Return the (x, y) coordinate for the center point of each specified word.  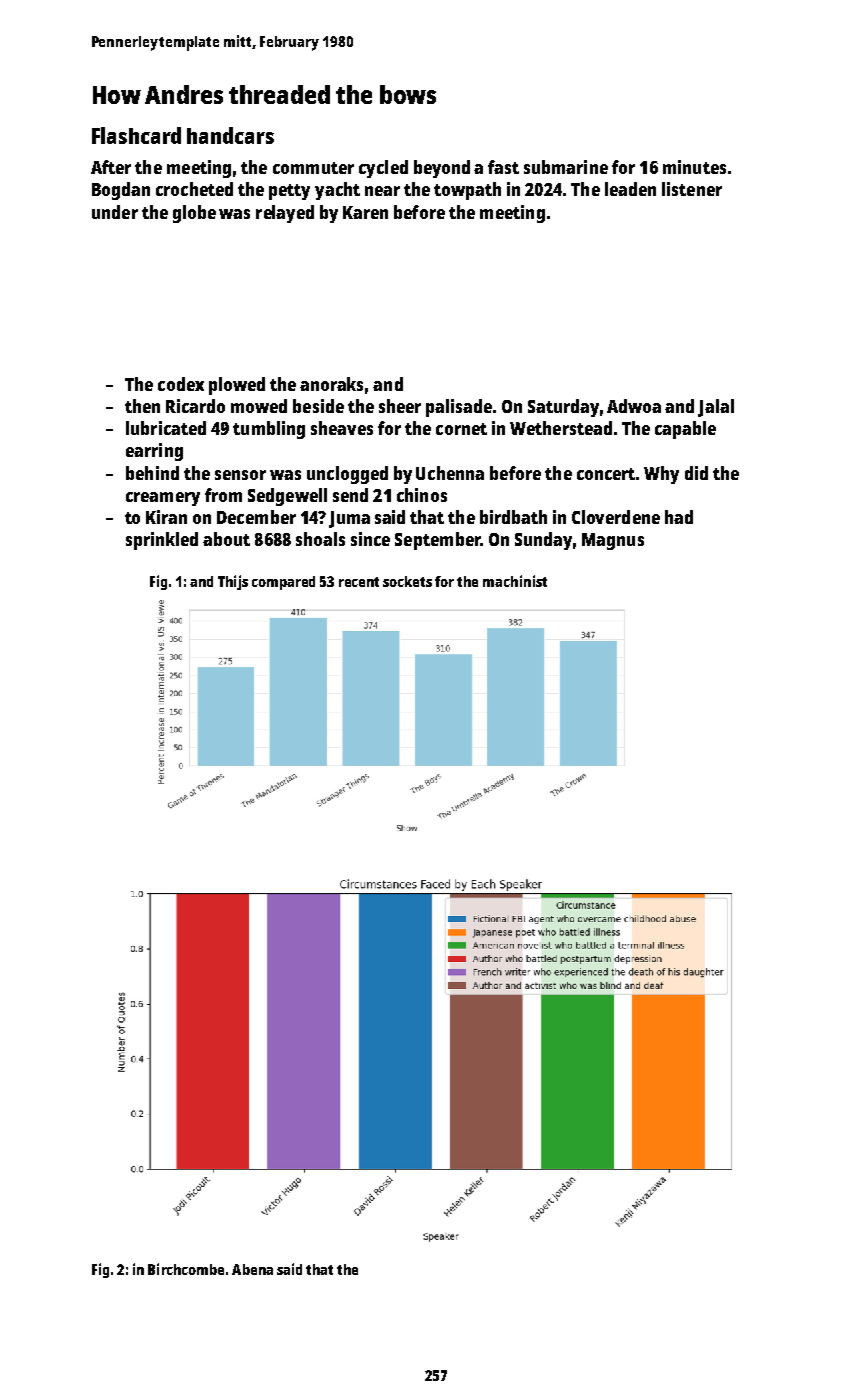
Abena (252, 1269)
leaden (630, 189)
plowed (237, 386)
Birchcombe (186, 1269)
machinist (515, 581)
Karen (365, 212)
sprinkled (162, 541)
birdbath (513, 517)
